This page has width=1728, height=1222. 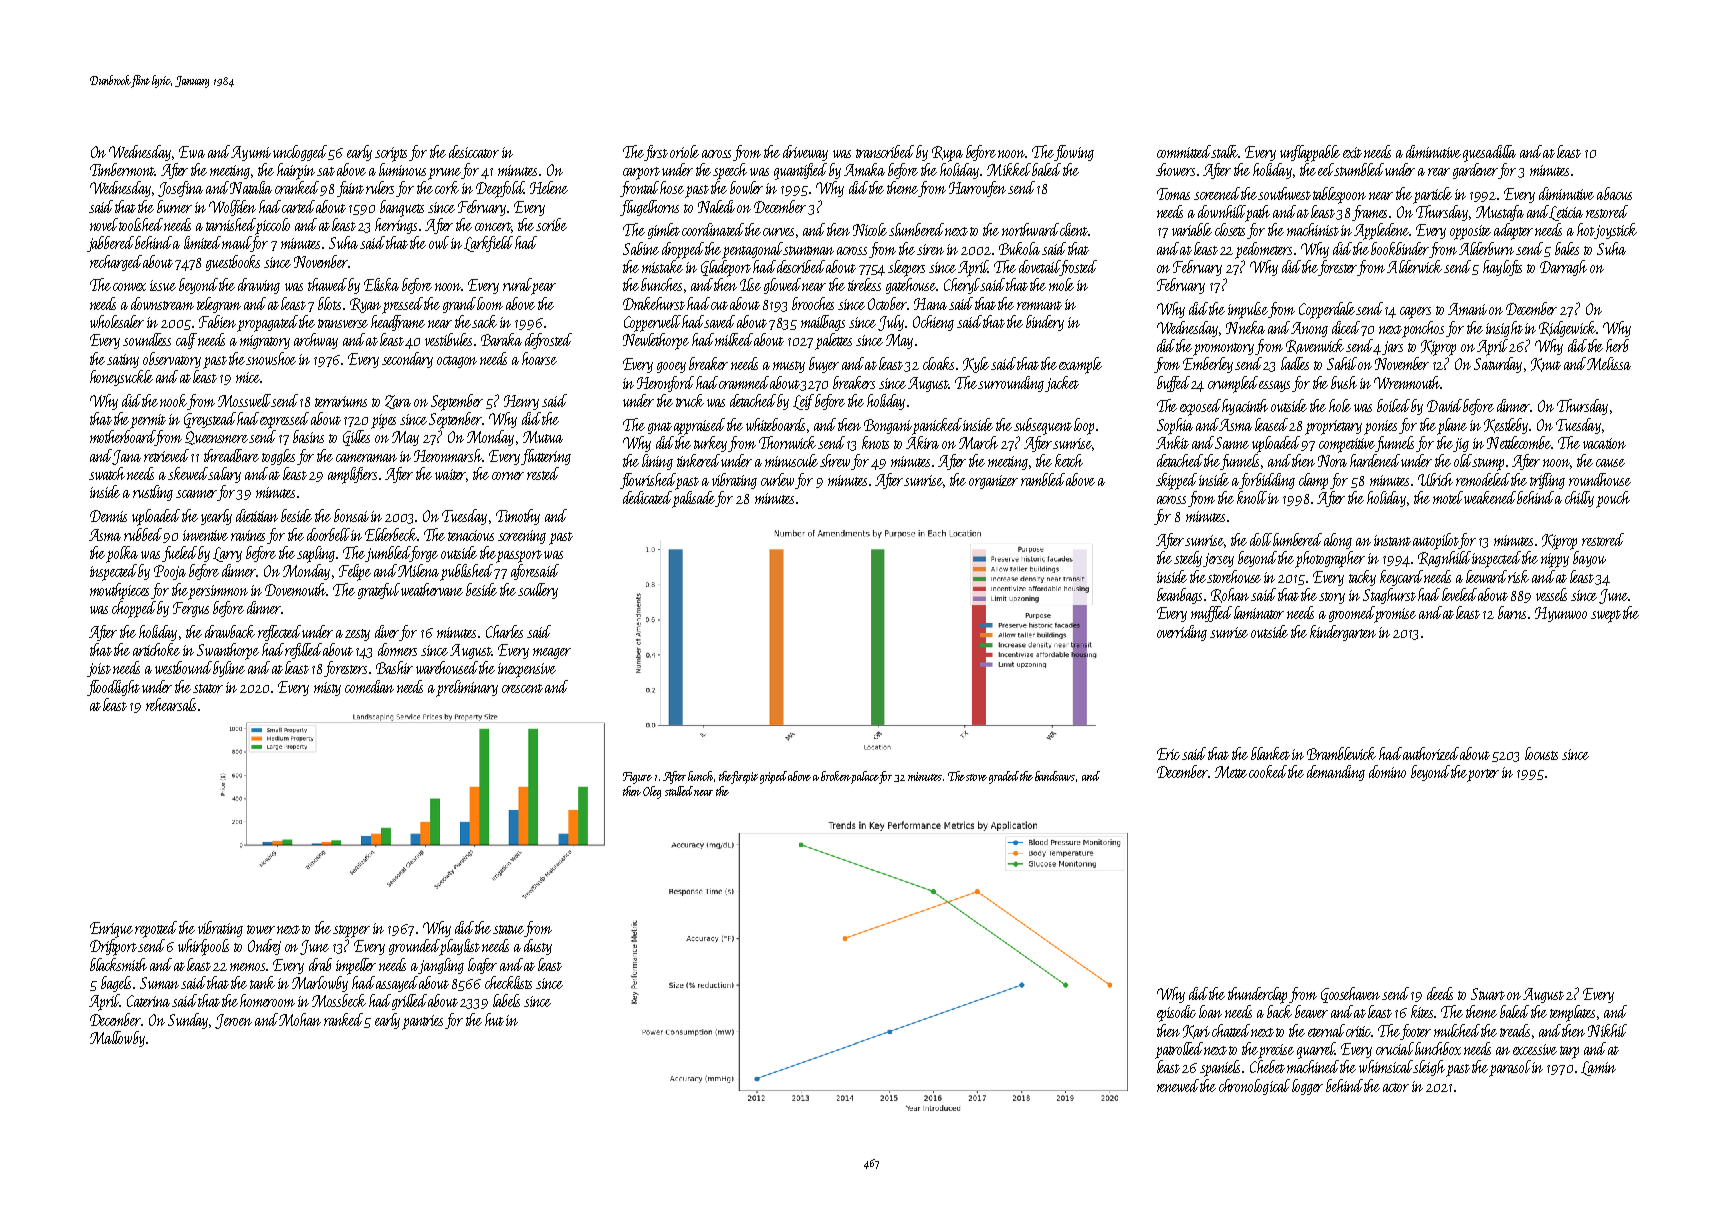 What do you see at coordinates (1211, 614) in the page?
I see `muffled` at bounding box center [1211, 614].
